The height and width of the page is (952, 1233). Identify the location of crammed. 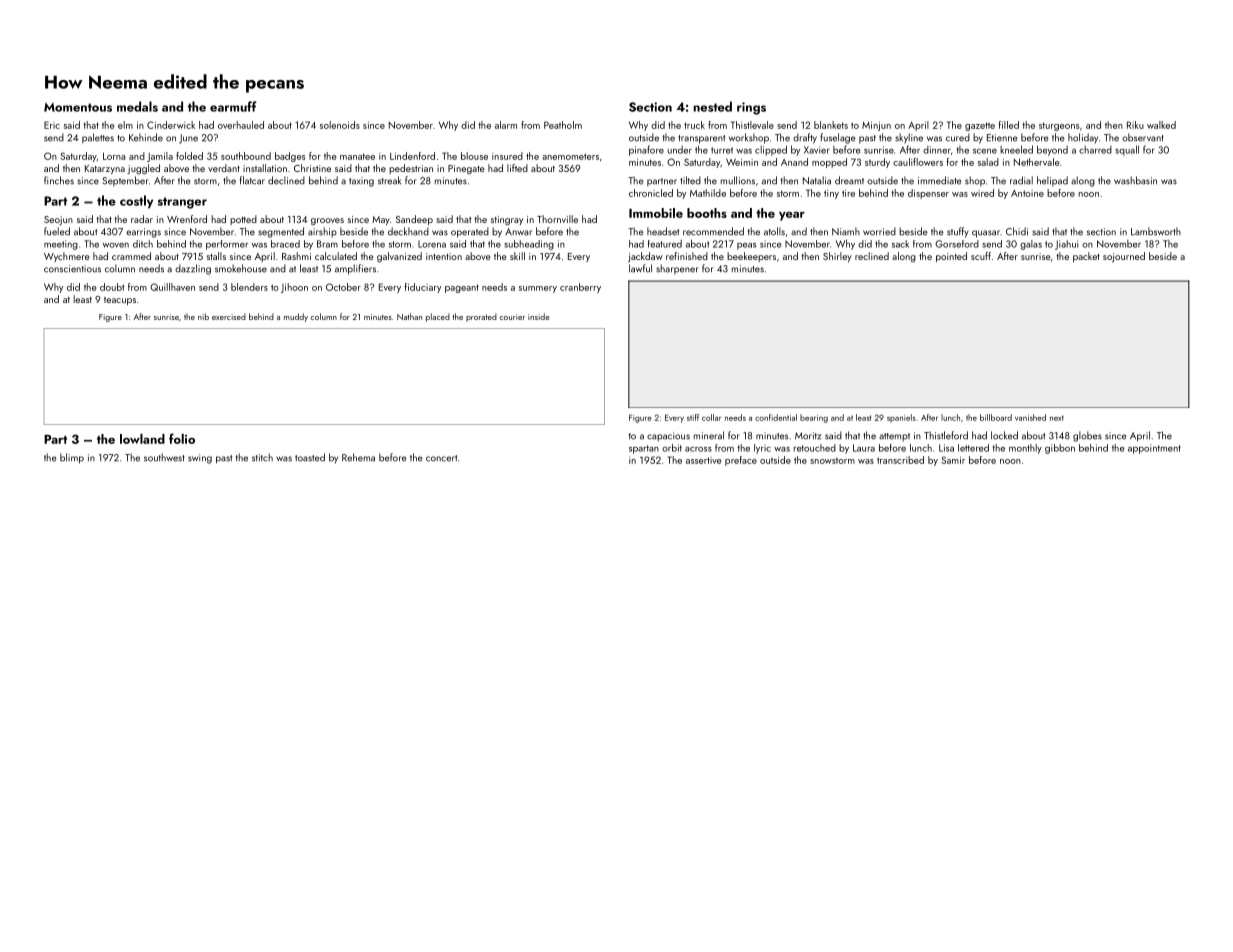
(131, 256).
